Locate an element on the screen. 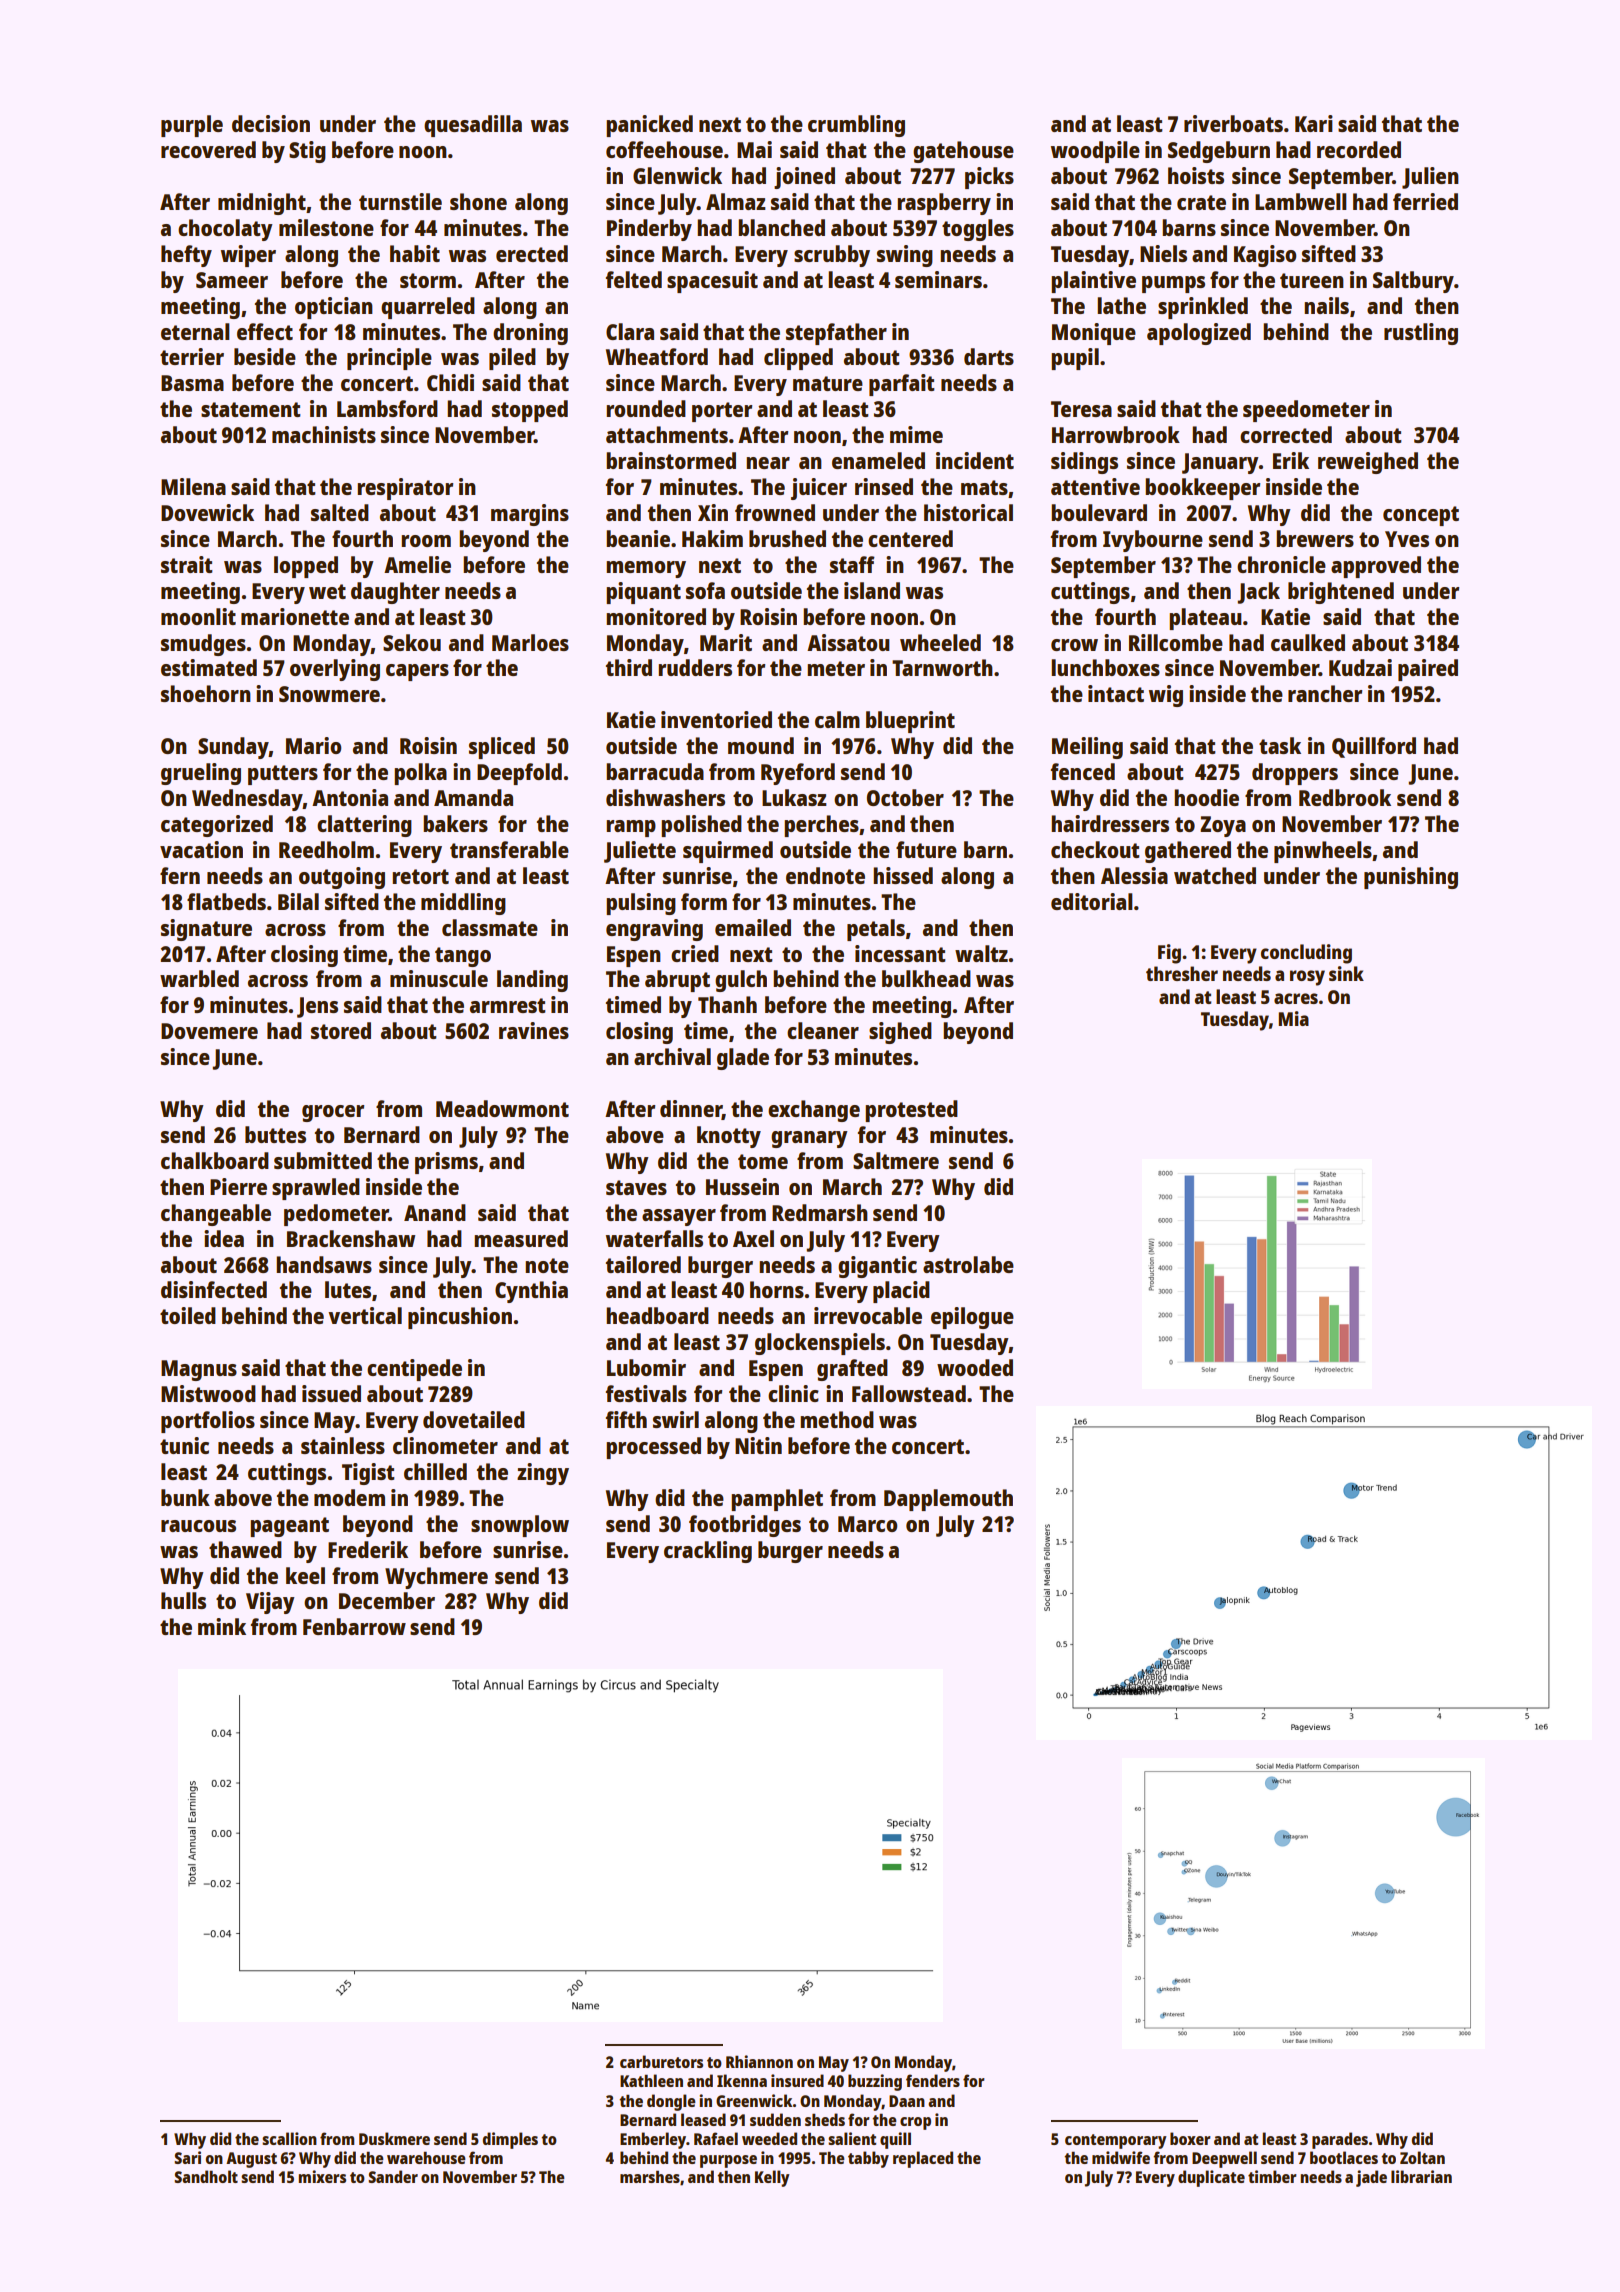 The image size is (1620, 2292). future is located at coordinates (926, 849).
